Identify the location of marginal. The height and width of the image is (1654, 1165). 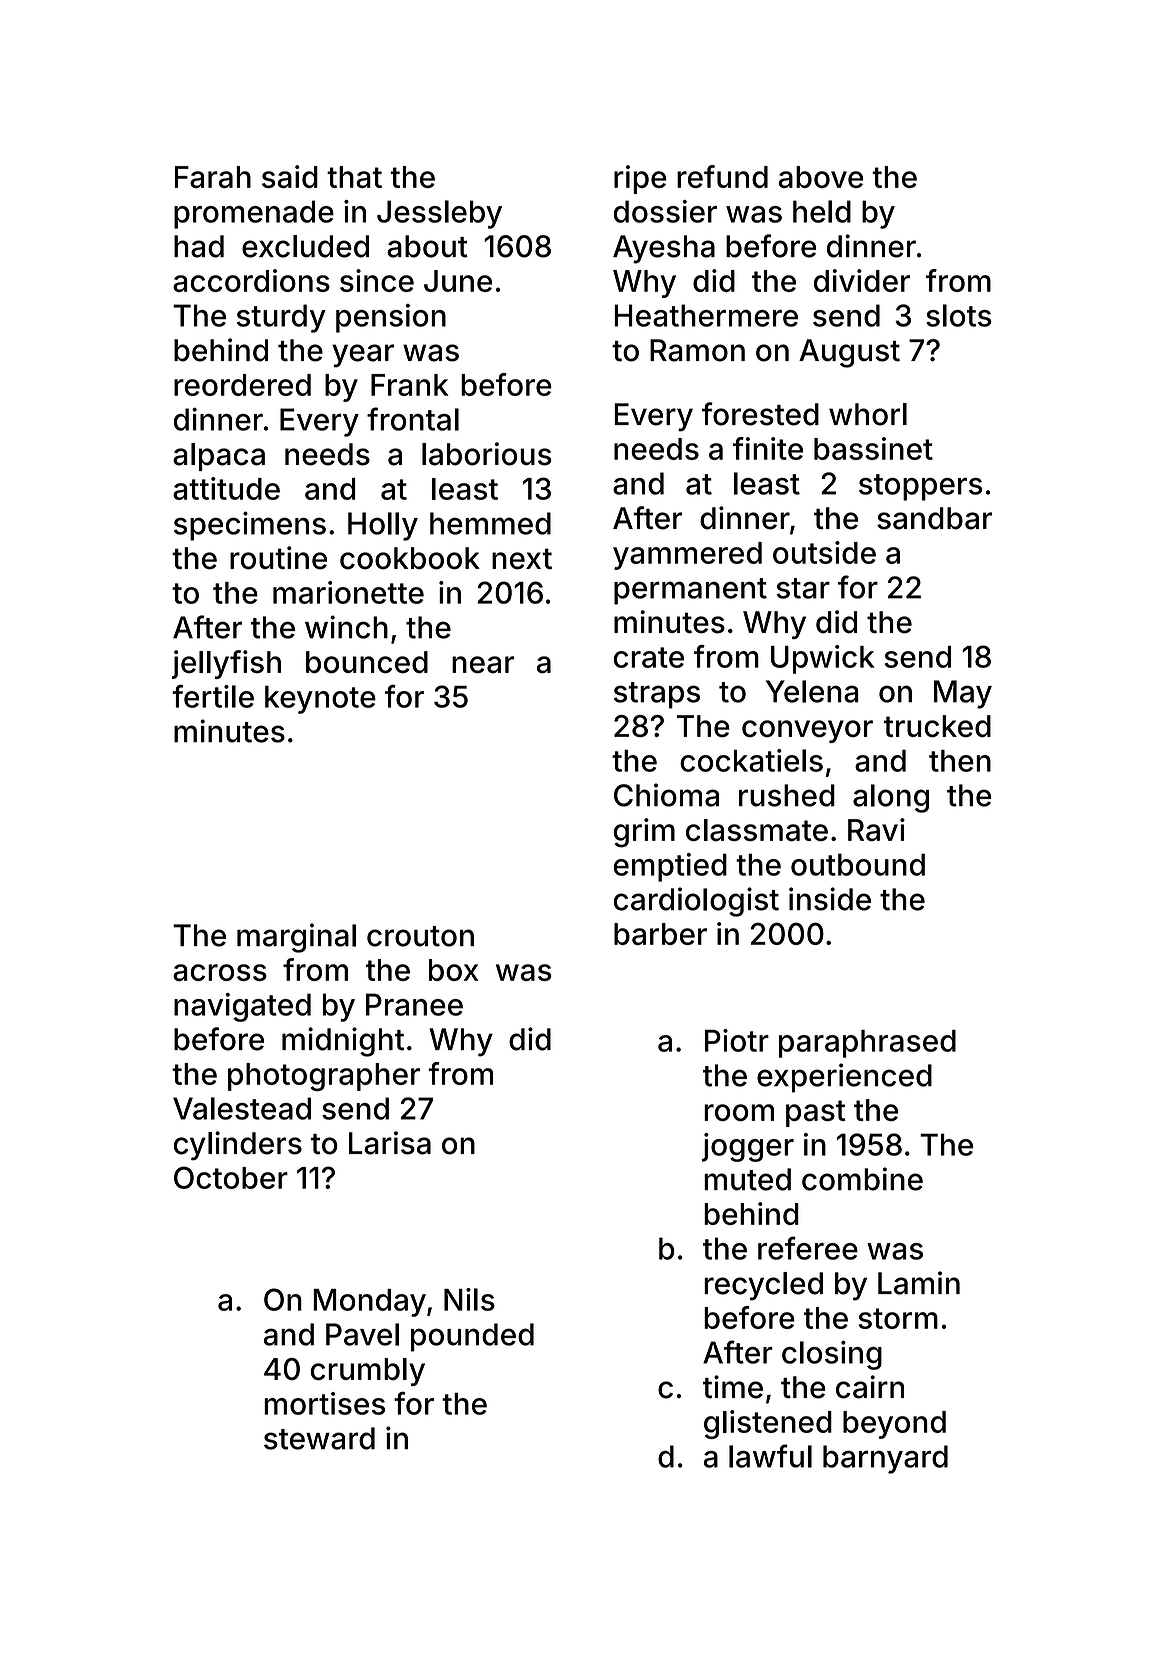
(296, 938).
